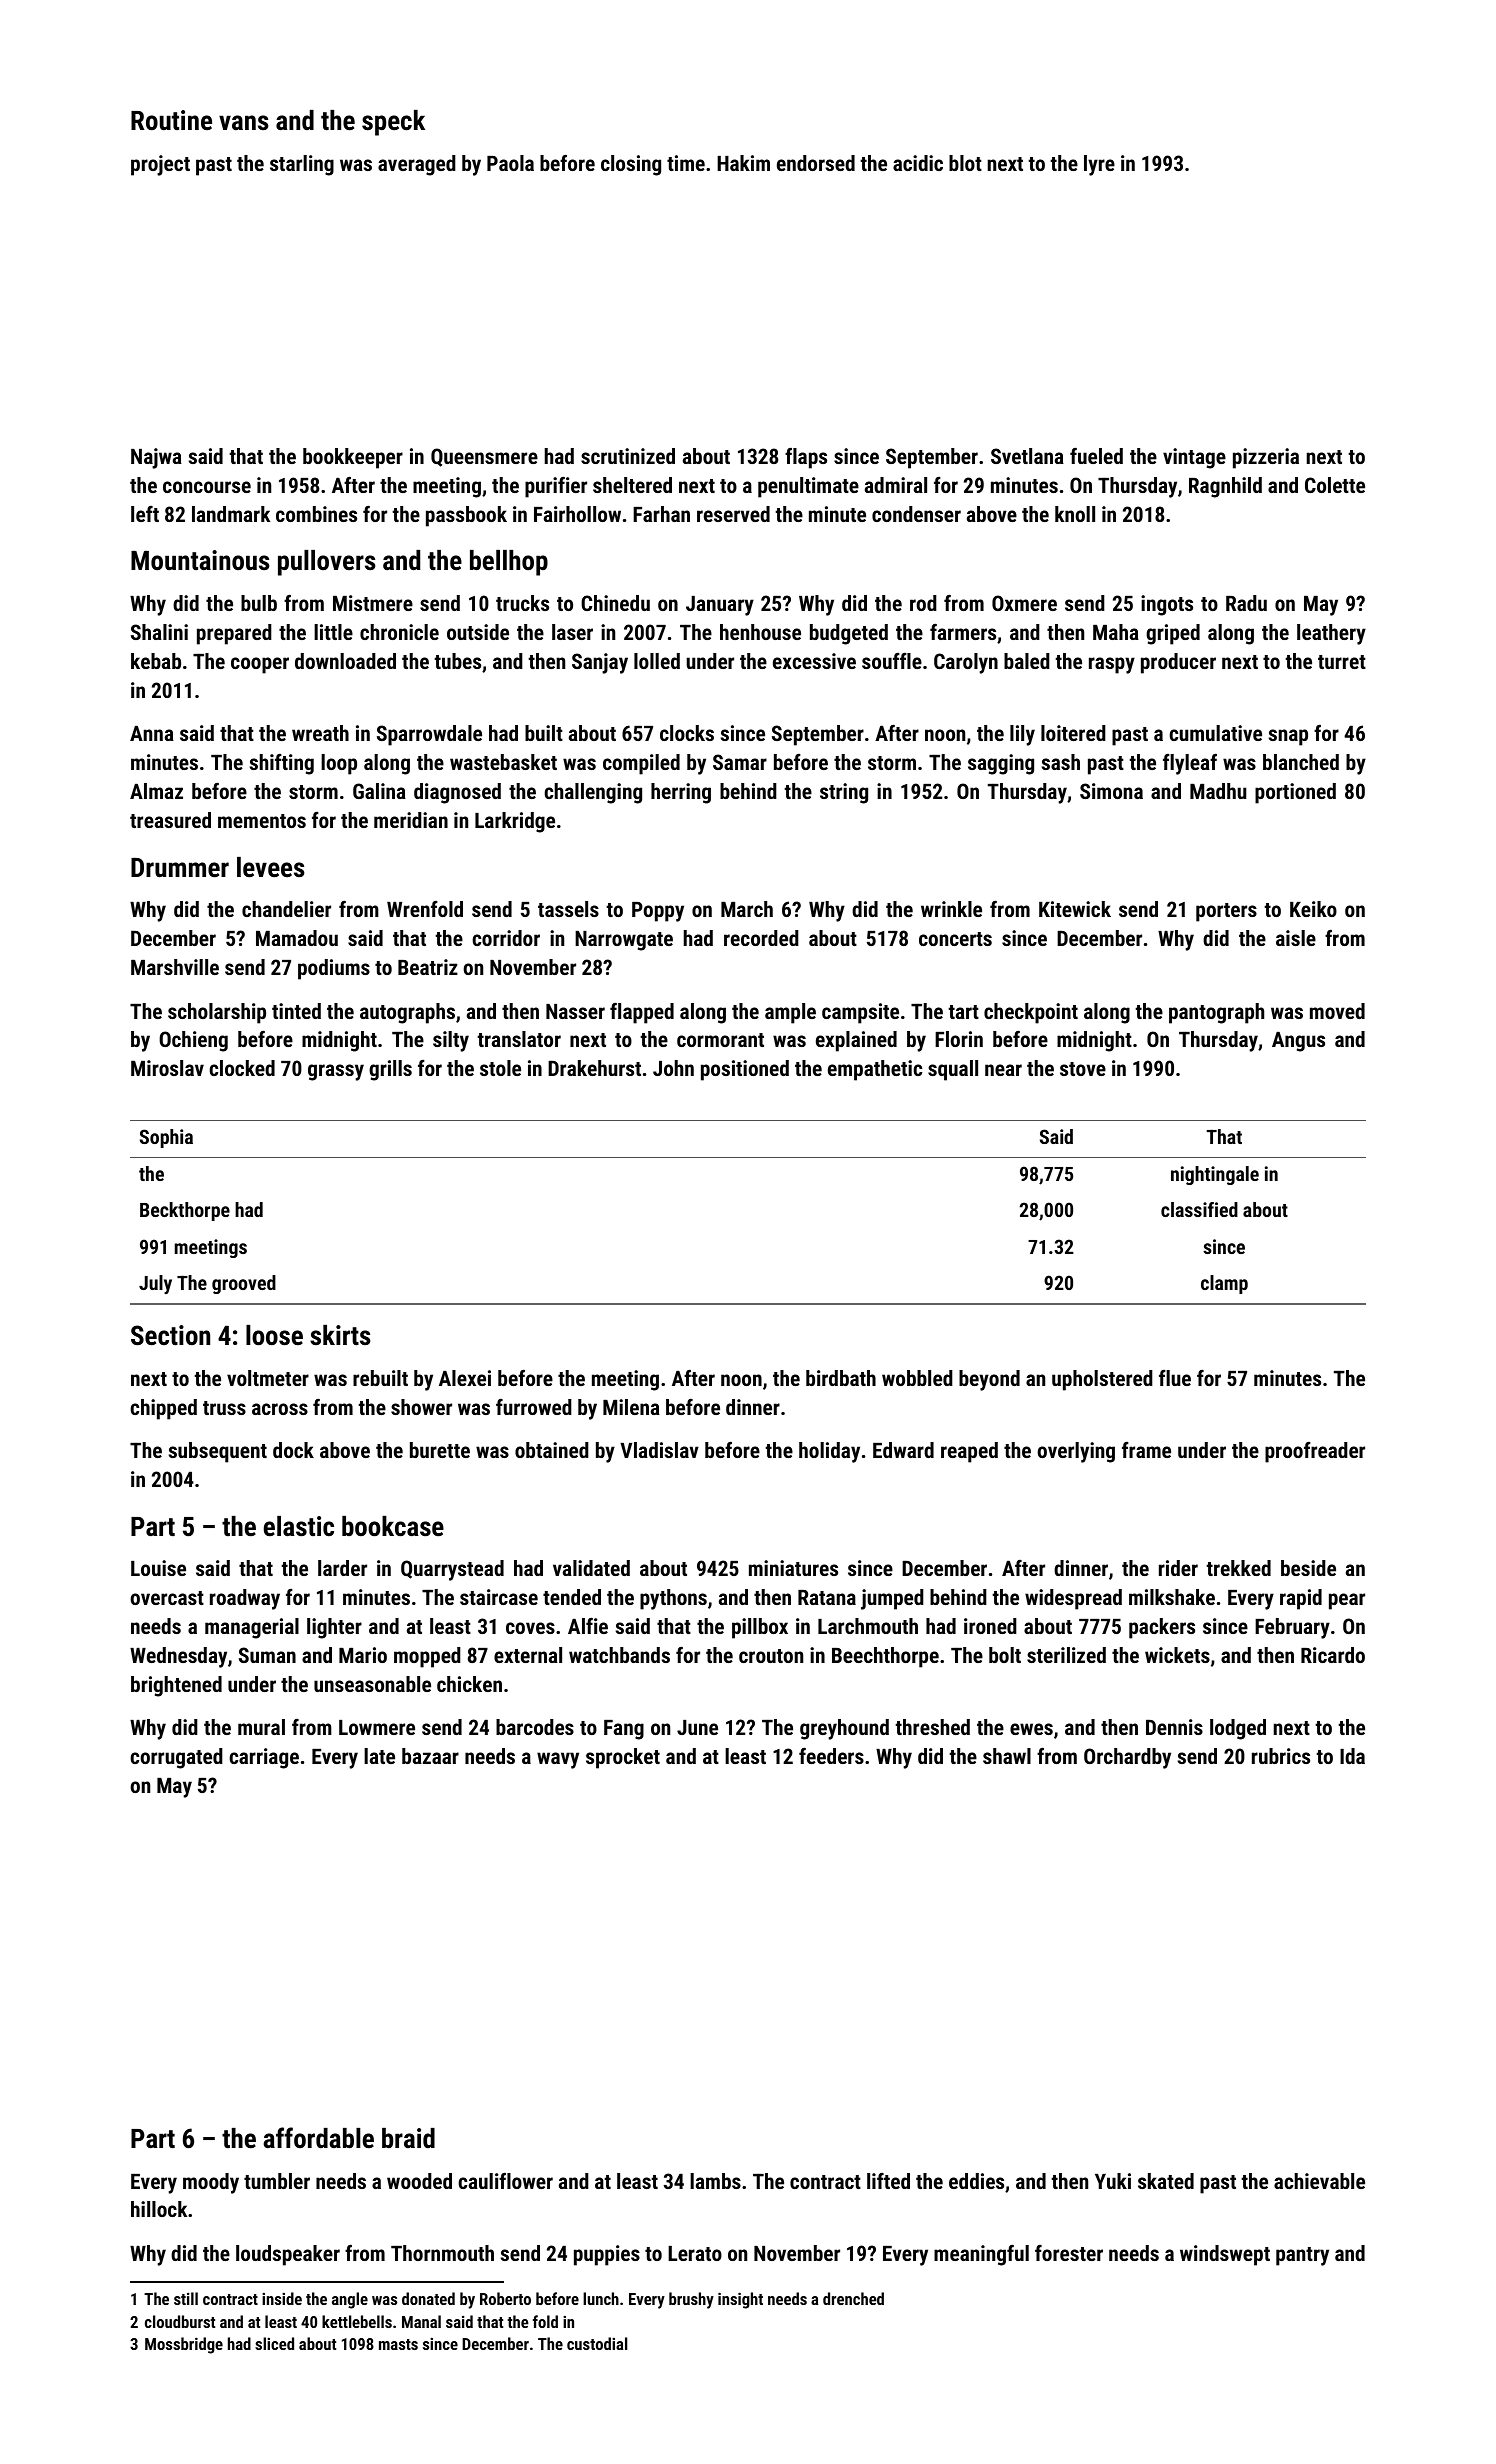  I want to click on miniatures, so click(793, 1568).
